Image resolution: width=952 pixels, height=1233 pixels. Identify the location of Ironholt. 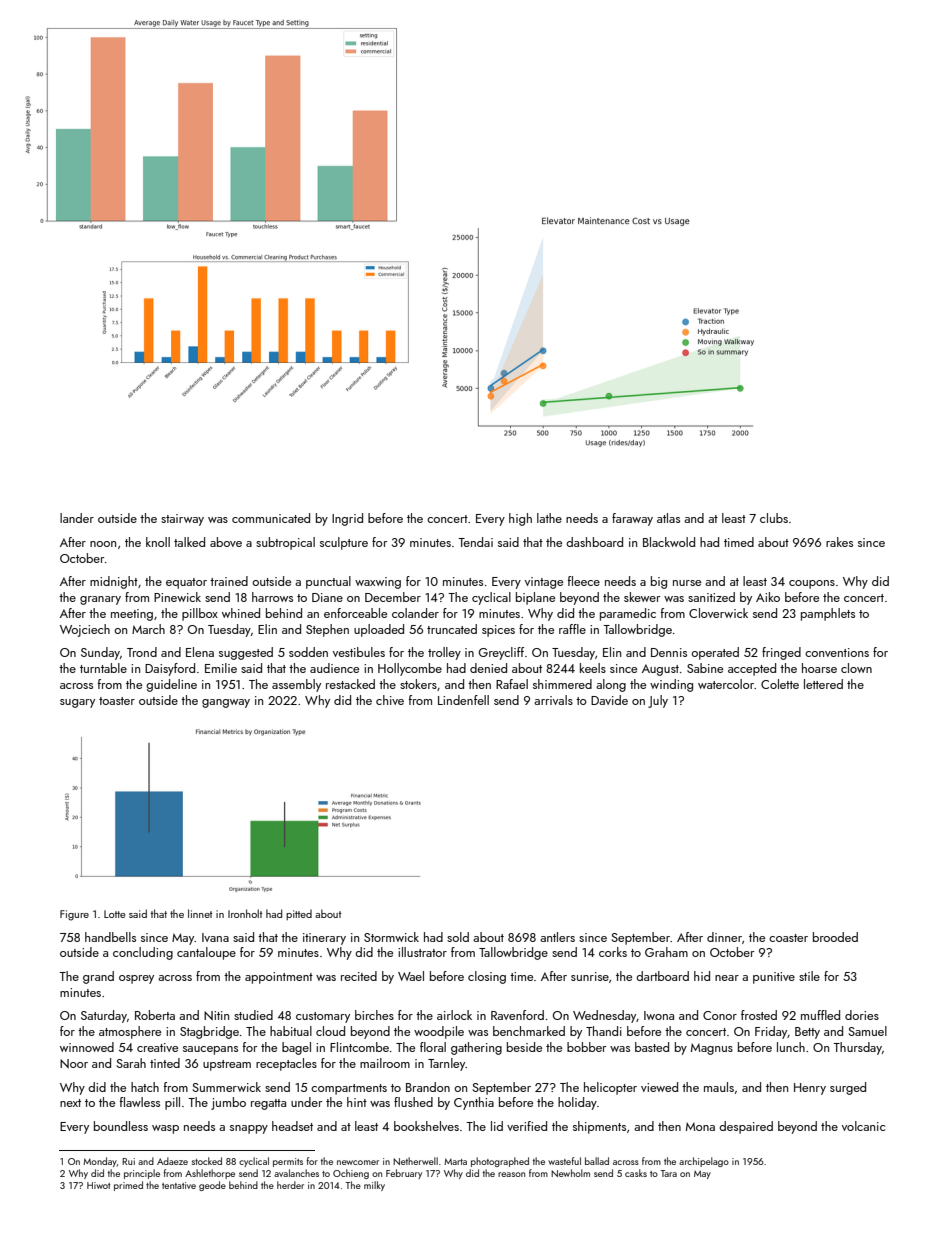
(245, 913).
